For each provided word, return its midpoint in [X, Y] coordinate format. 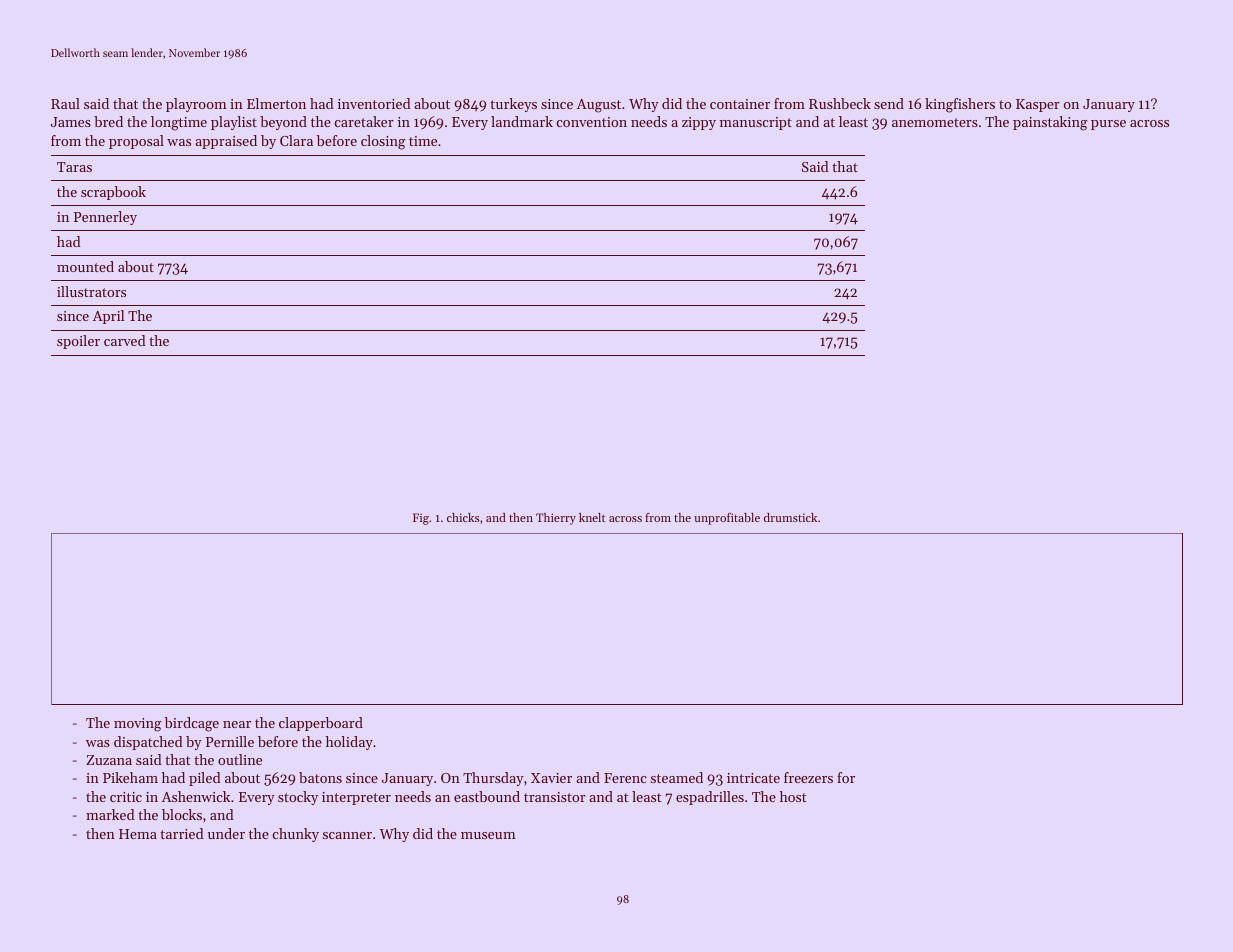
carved [125, 340]
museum [488, 835]
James [71, 122]
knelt [592, 517]
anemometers [935, 122]
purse [1108, 125]
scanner [347, 835]
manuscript [756, 123]
